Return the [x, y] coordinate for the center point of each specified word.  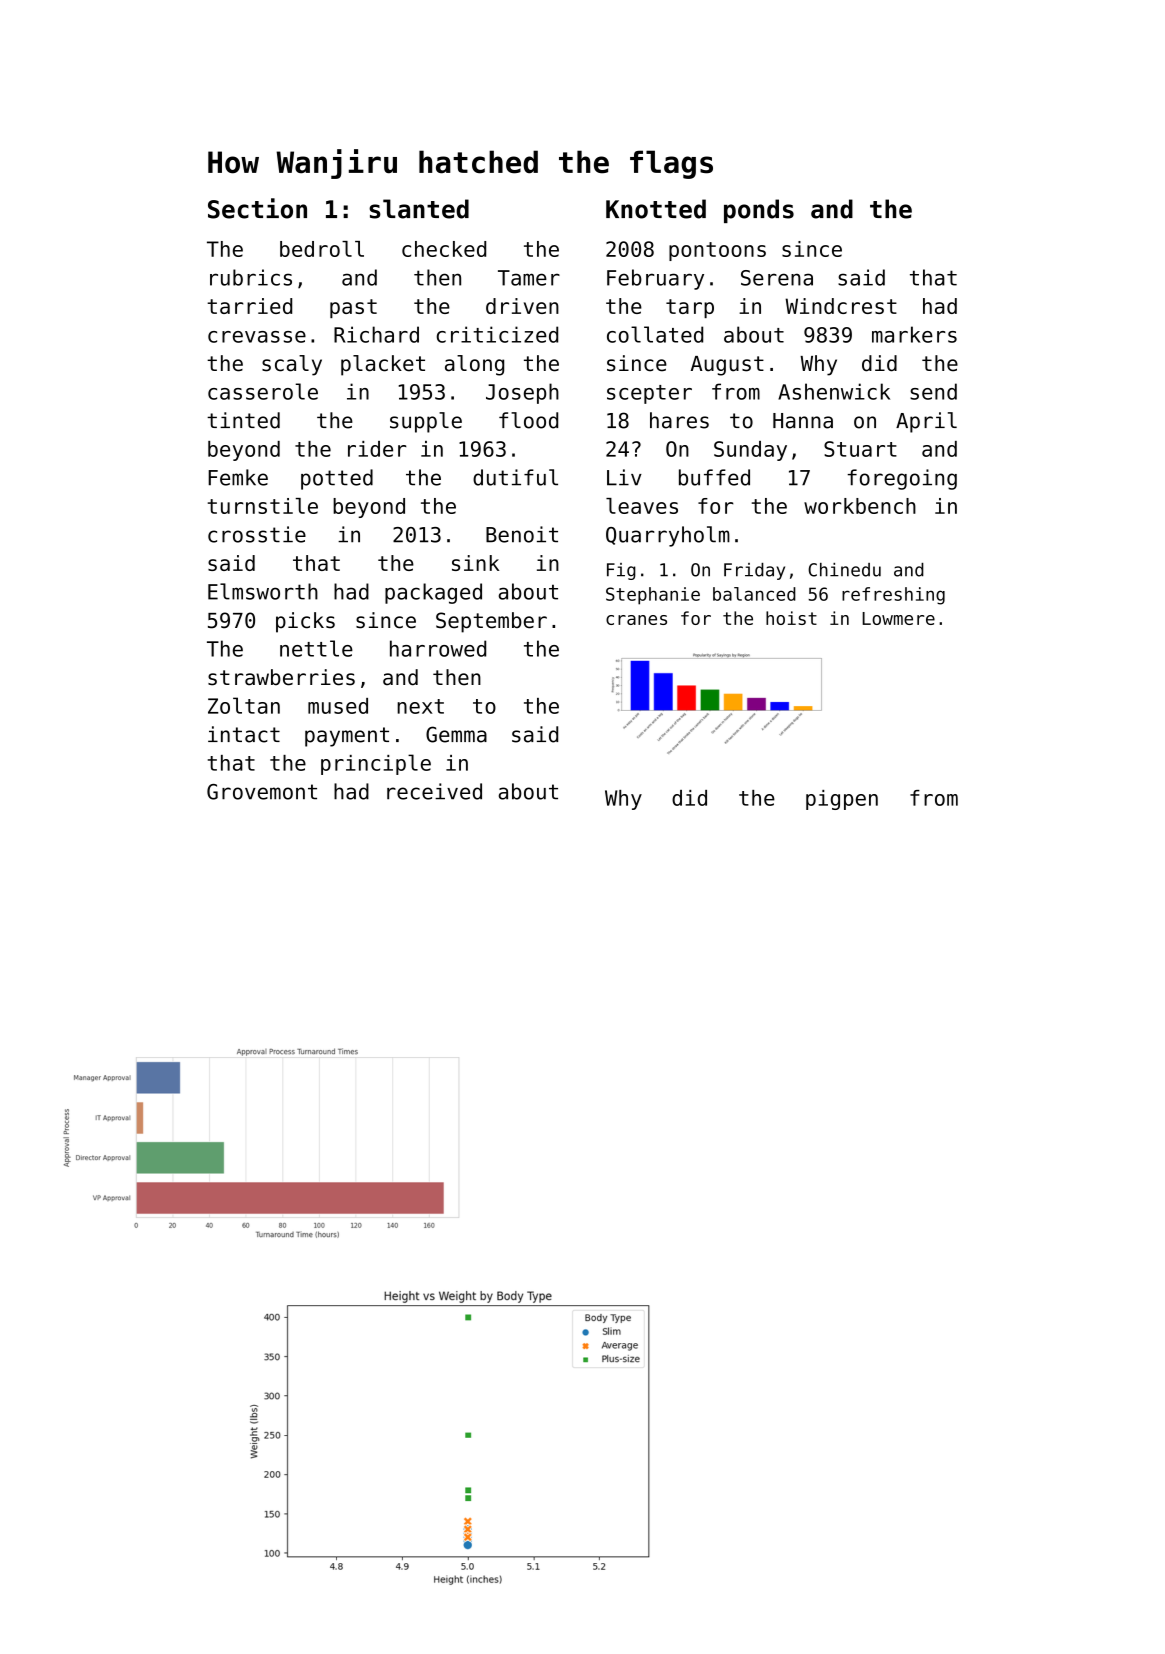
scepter [649, 394]
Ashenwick [834, 391]
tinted [243, 420]
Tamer [529, 278]
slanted [419, 209]
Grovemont [262, 792]
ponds [759, 211]
